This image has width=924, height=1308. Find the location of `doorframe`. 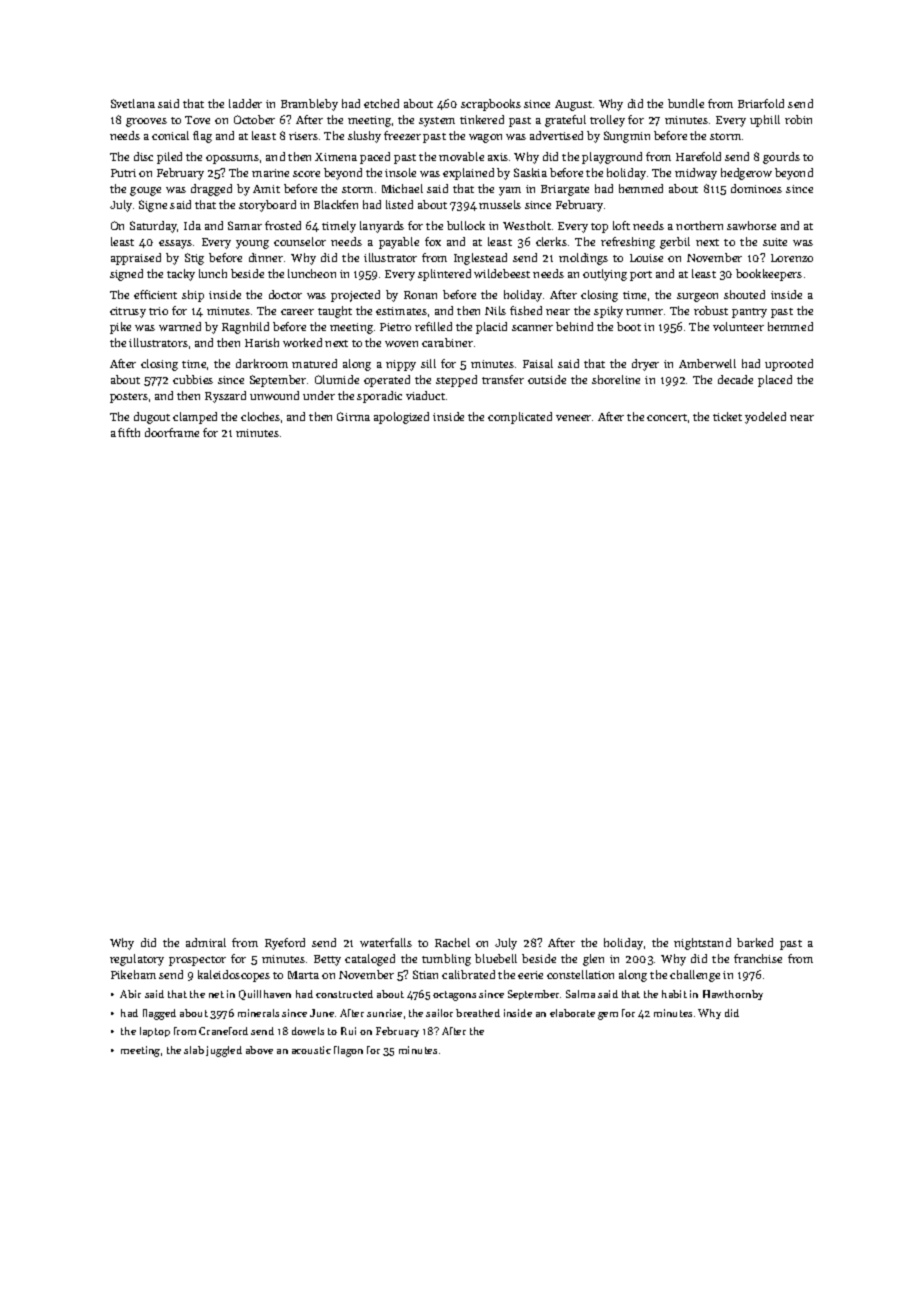

doorframe is located at coordinates (172, 432).
